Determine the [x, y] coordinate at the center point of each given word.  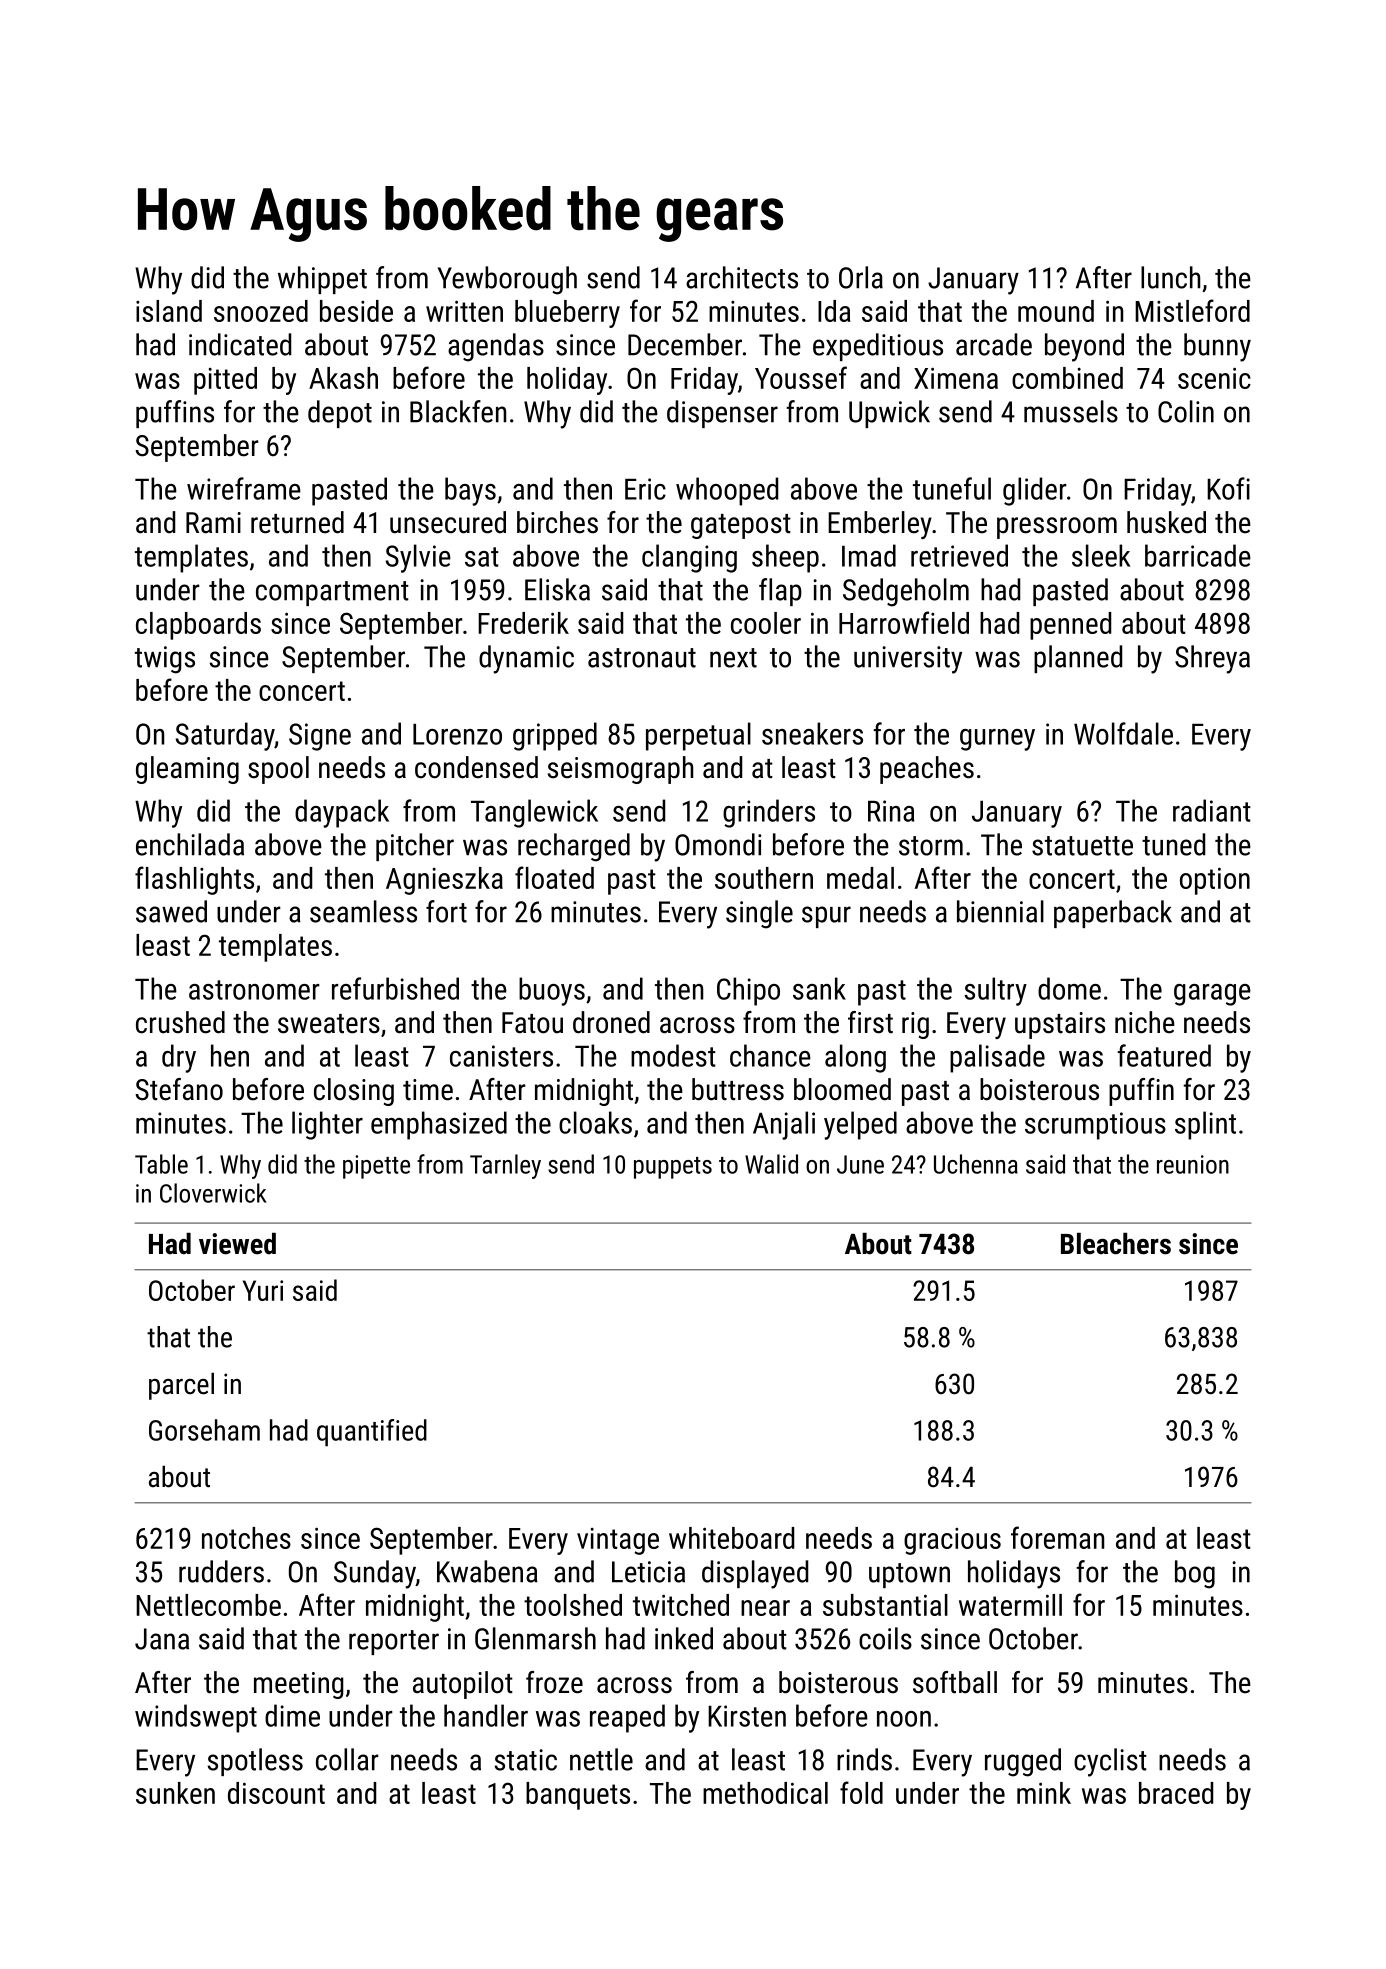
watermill [1010, 1605]
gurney [997, 740]
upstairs [1060, 1025]
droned [611, 1022]
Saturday [225, 736]
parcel [181, 1386]
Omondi [718, 844]
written [464, 311]
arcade [994, 344]
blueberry [567, 314]
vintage [618, 1541]
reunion [1193, 1164]
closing [354, 1092]
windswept [196, 1718]
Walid [771, 1164]
